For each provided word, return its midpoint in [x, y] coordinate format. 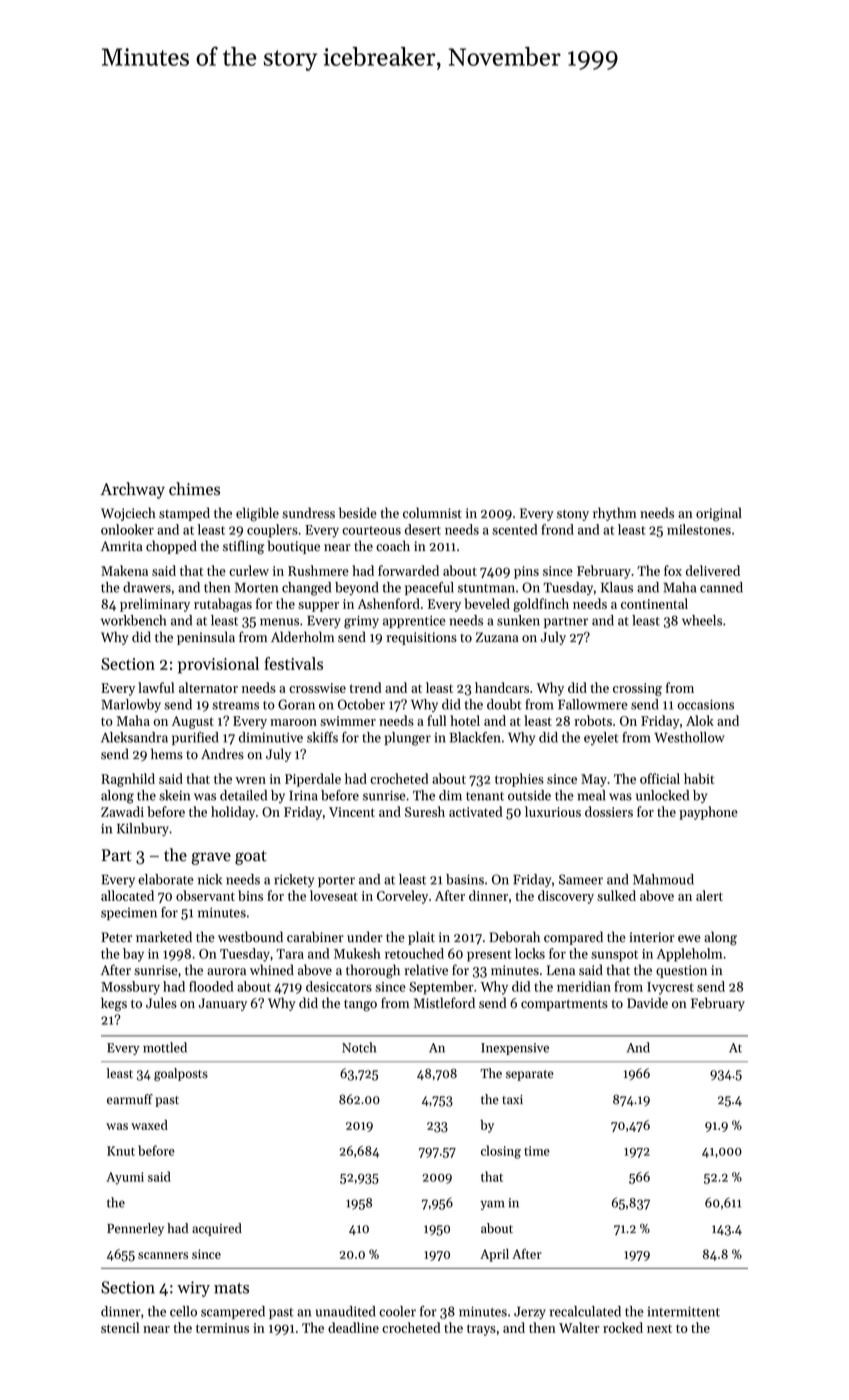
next [659, 1328]
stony [573, 515]
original [719, 514]
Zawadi [122, 811]
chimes [194, 489]
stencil [120, 1327]
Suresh [425, 811]
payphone [708, 813]
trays [481, 1330]
